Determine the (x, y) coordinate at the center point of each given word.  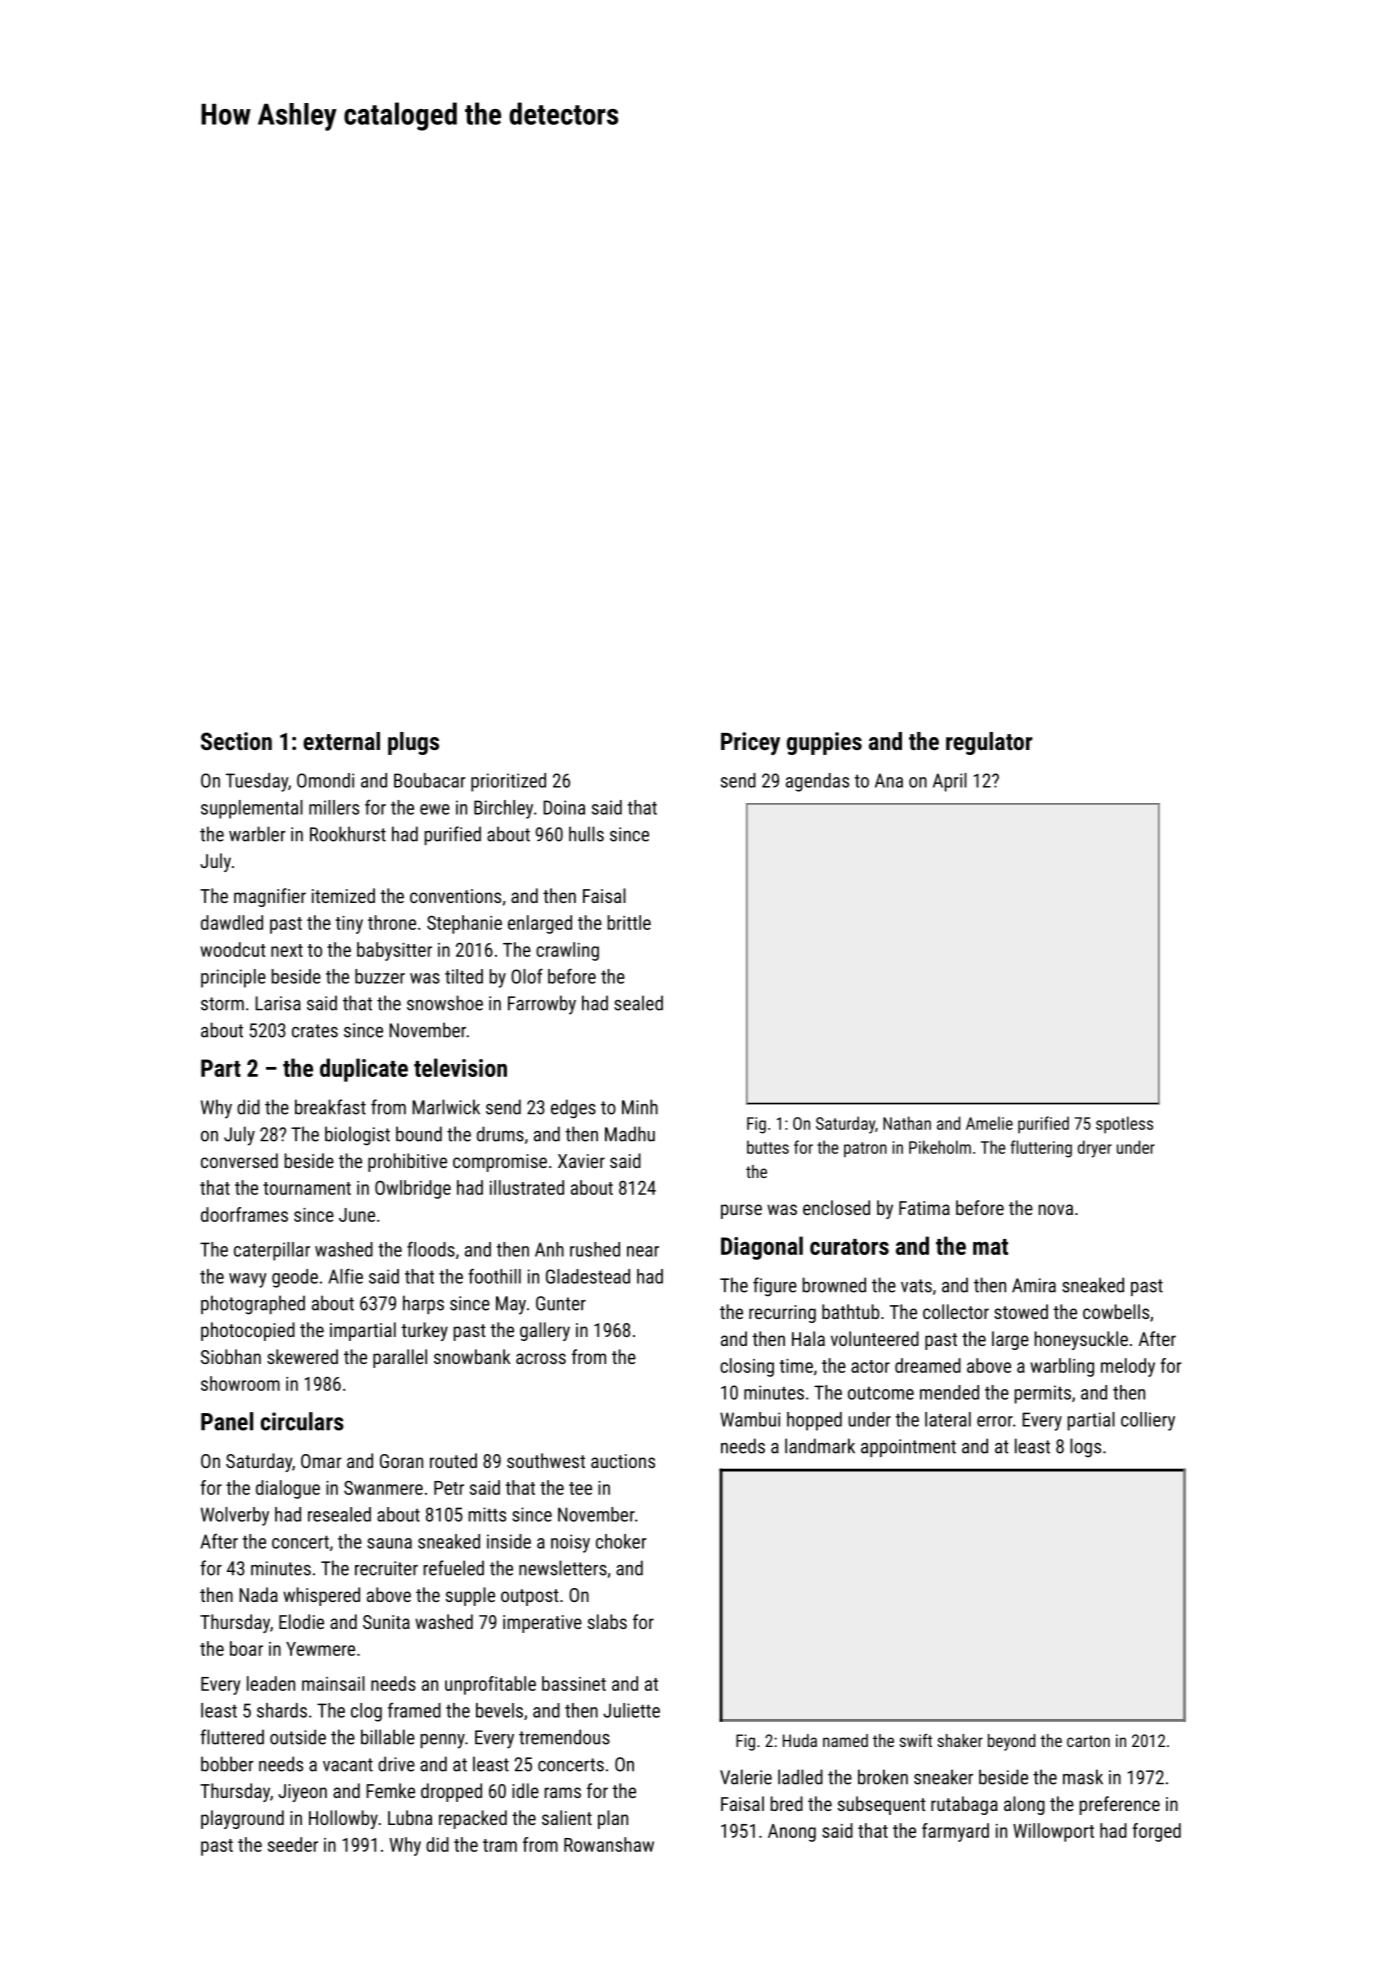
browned (834, 1285)
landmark (820, 1446)
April (950, 782)
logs (1085, 1448)
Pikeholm (940, 1147)
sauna (389, 1543)
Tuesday (257, 782)
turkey (424, 1331)
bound (419, 1134)
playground (242, 1819)
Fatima (924, 1208)
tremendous (564, 1737)
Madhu (630, 1134)
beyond (1011, 1742)
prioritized (508, 782)
